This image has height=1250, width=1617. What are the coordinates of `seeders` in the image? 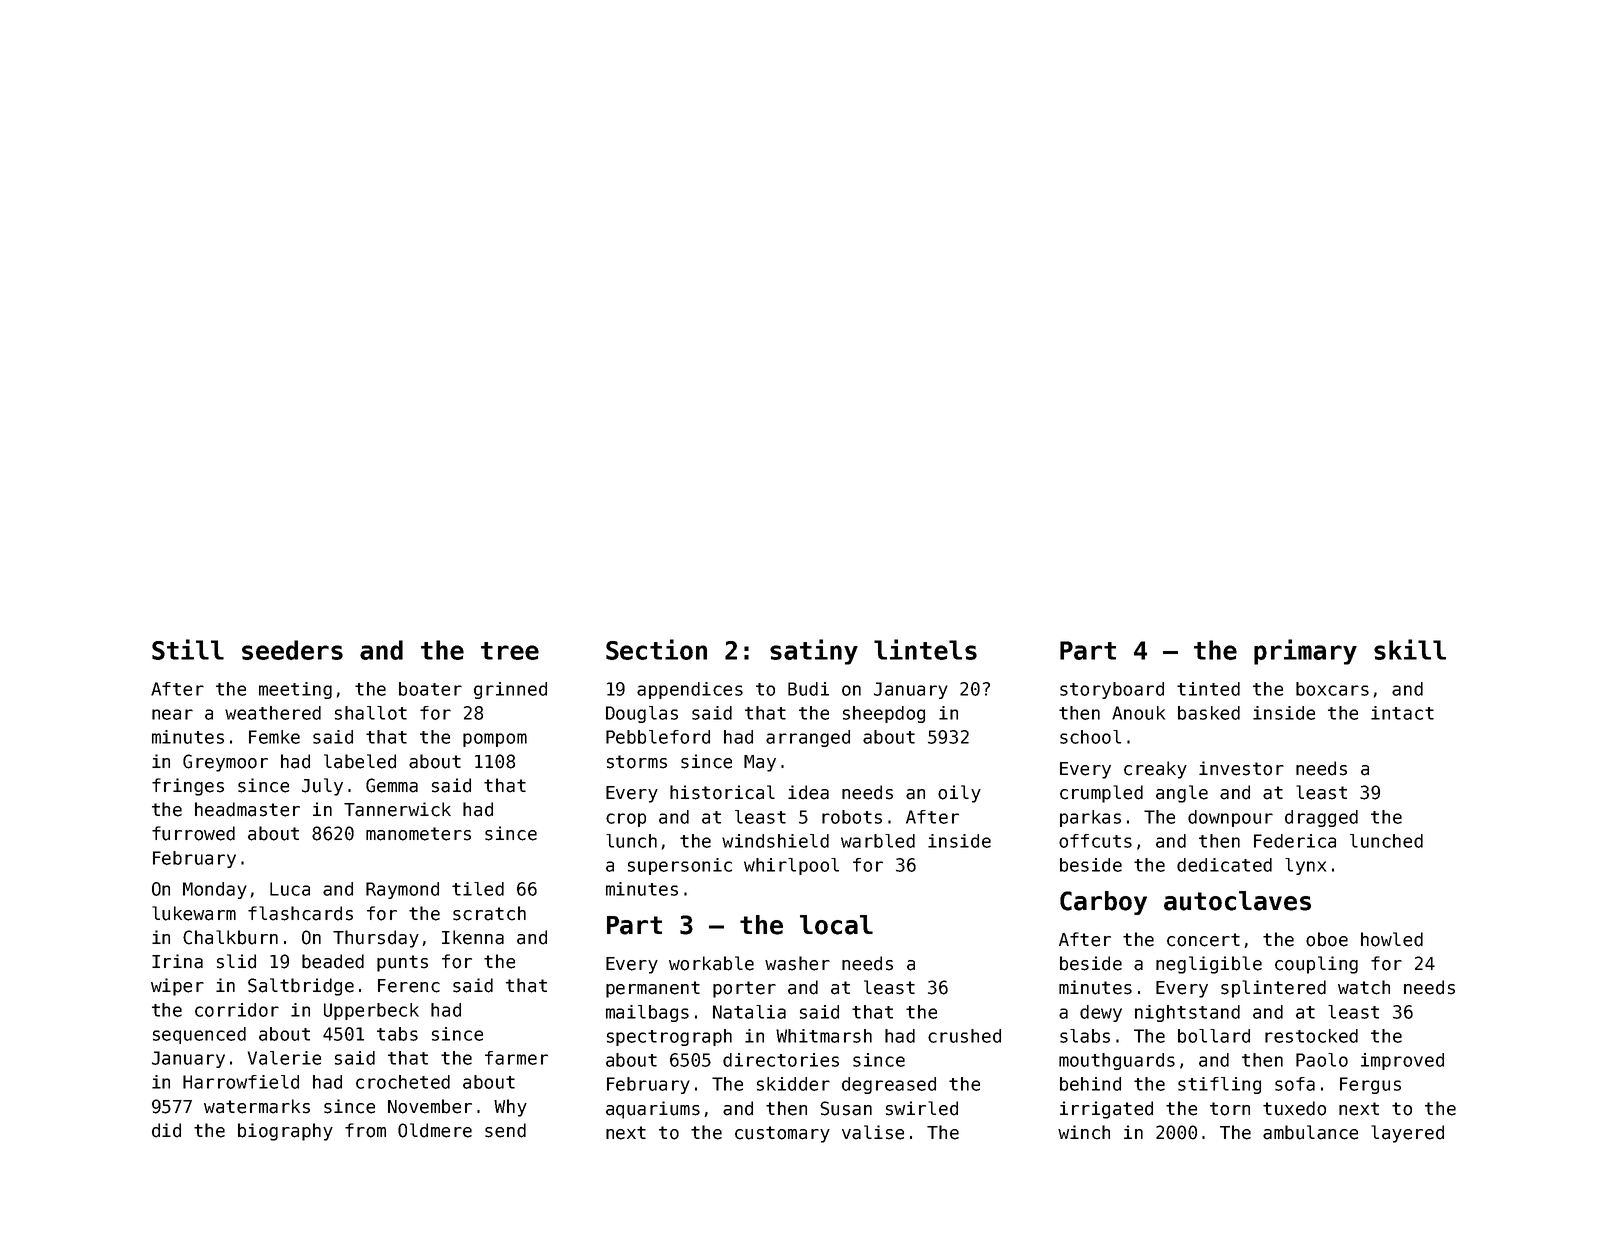 It's located at (292, 650).
